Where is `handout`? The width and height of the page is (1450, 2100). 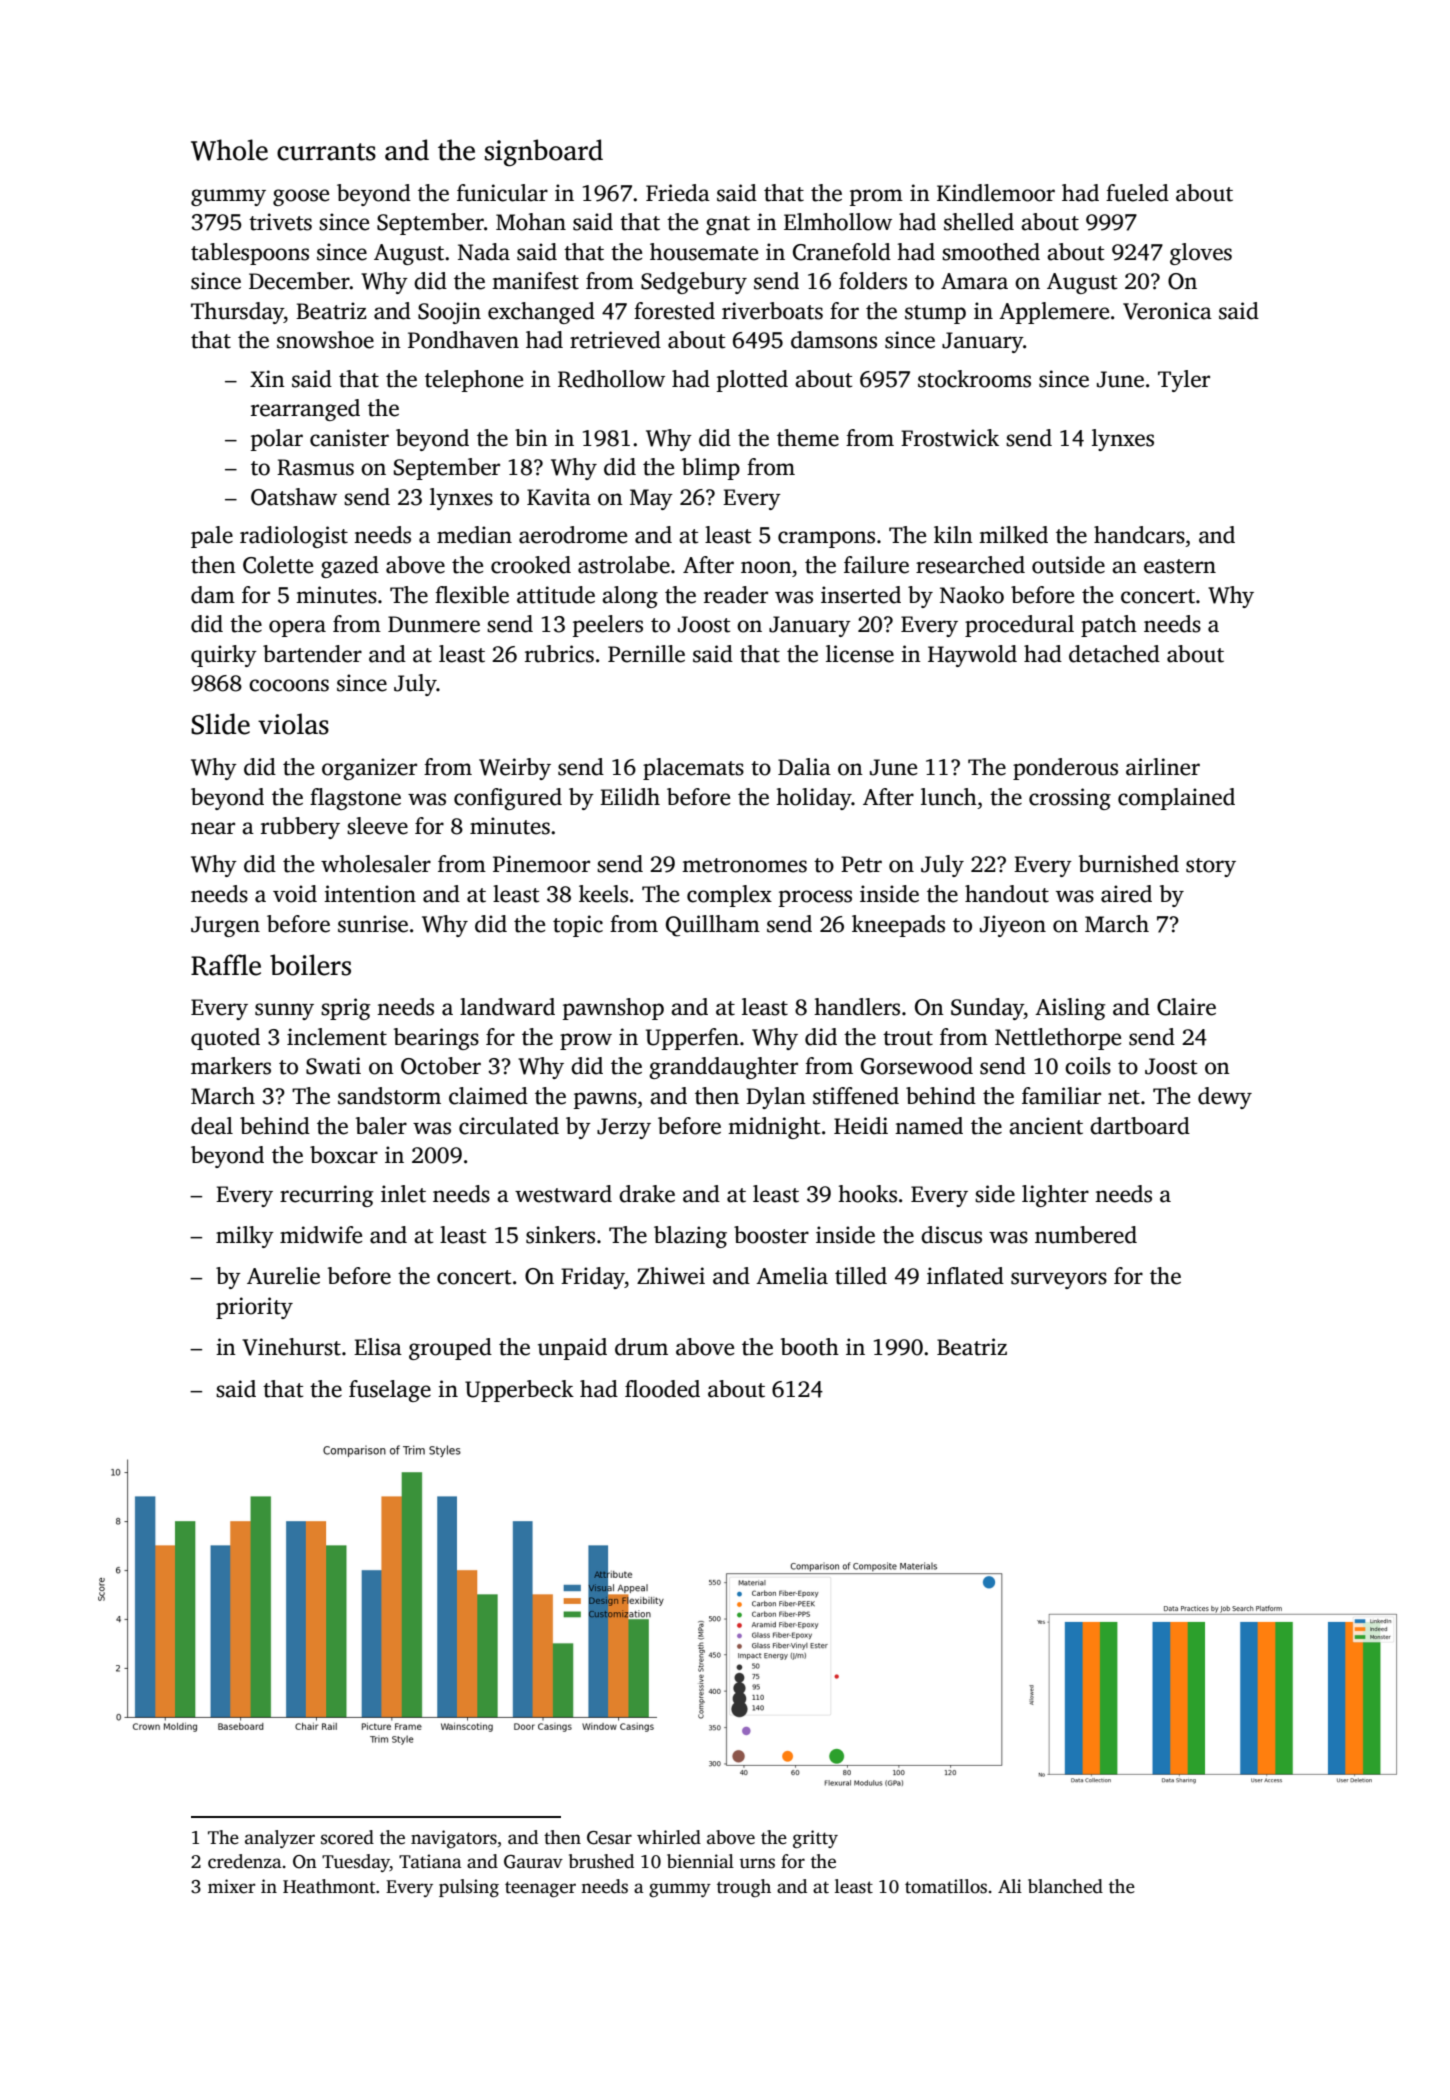
handout is located at coordinates (1007, 894).
